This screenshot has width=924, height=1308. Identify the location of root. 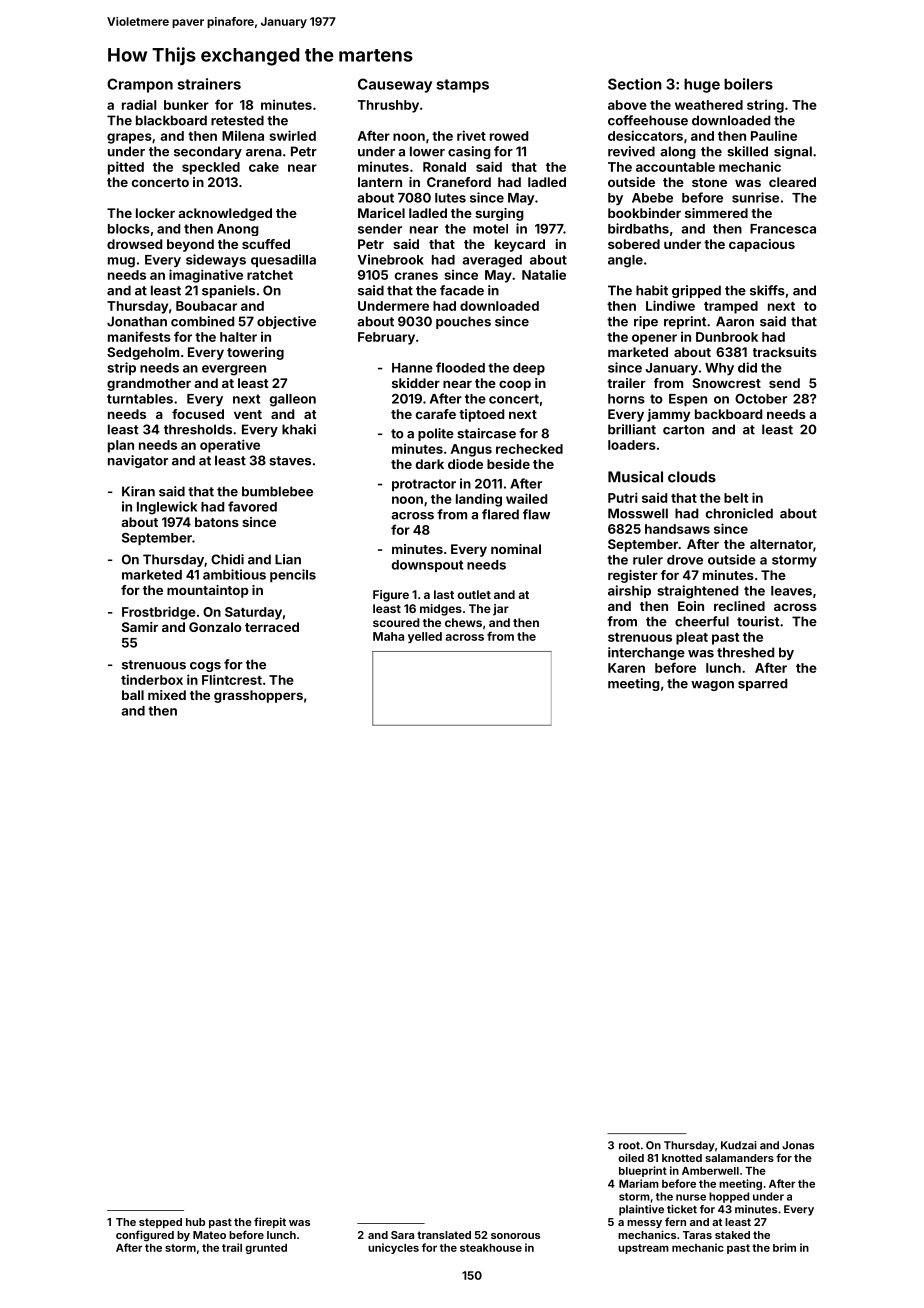
(629, 1146).
